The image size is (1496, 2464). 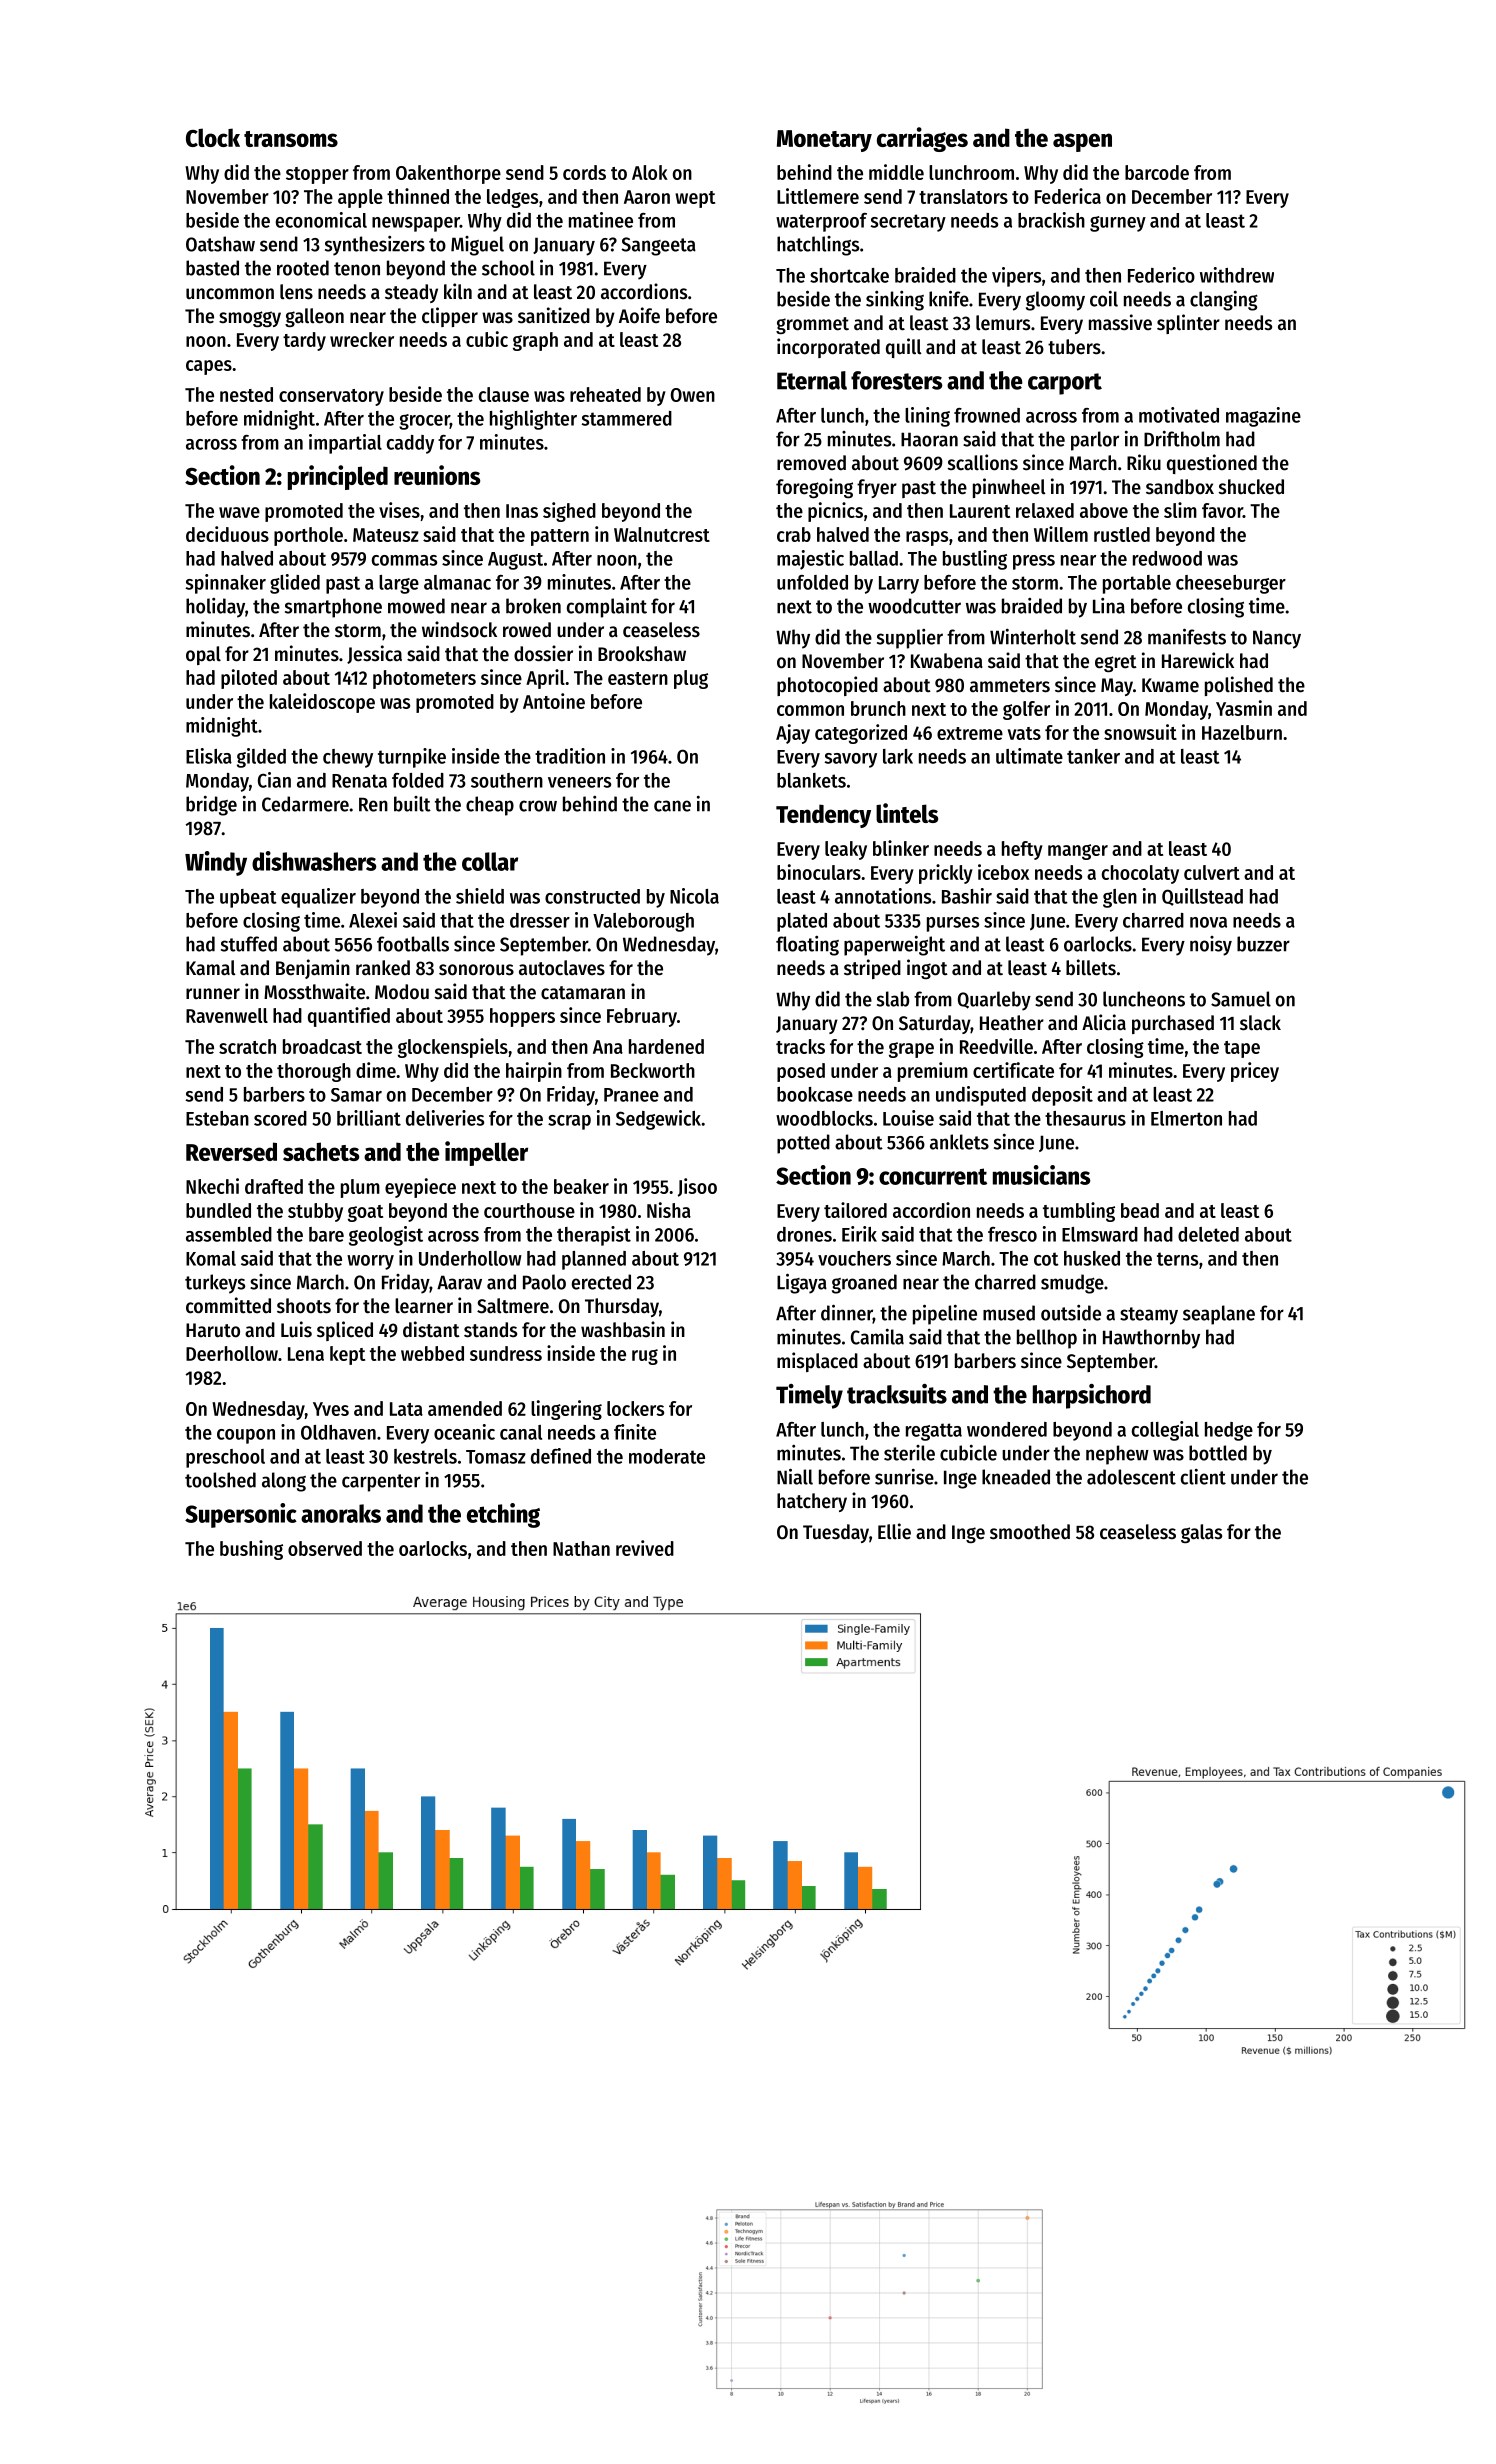 I want to click on smoggy, so click(x=250, y=319).
